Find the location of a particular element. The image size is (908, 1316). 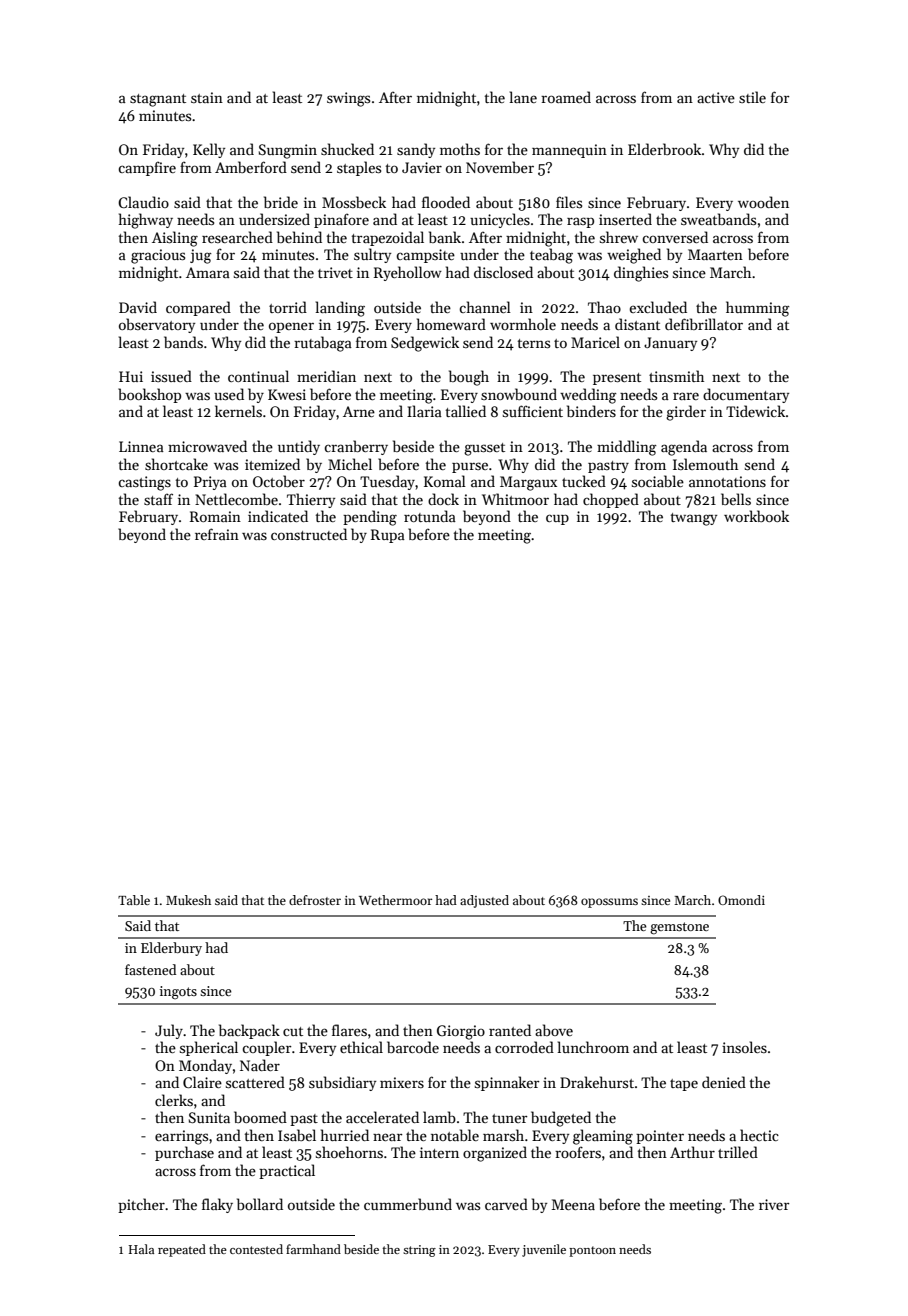

Aisling is located at coordinates (175, 239).
